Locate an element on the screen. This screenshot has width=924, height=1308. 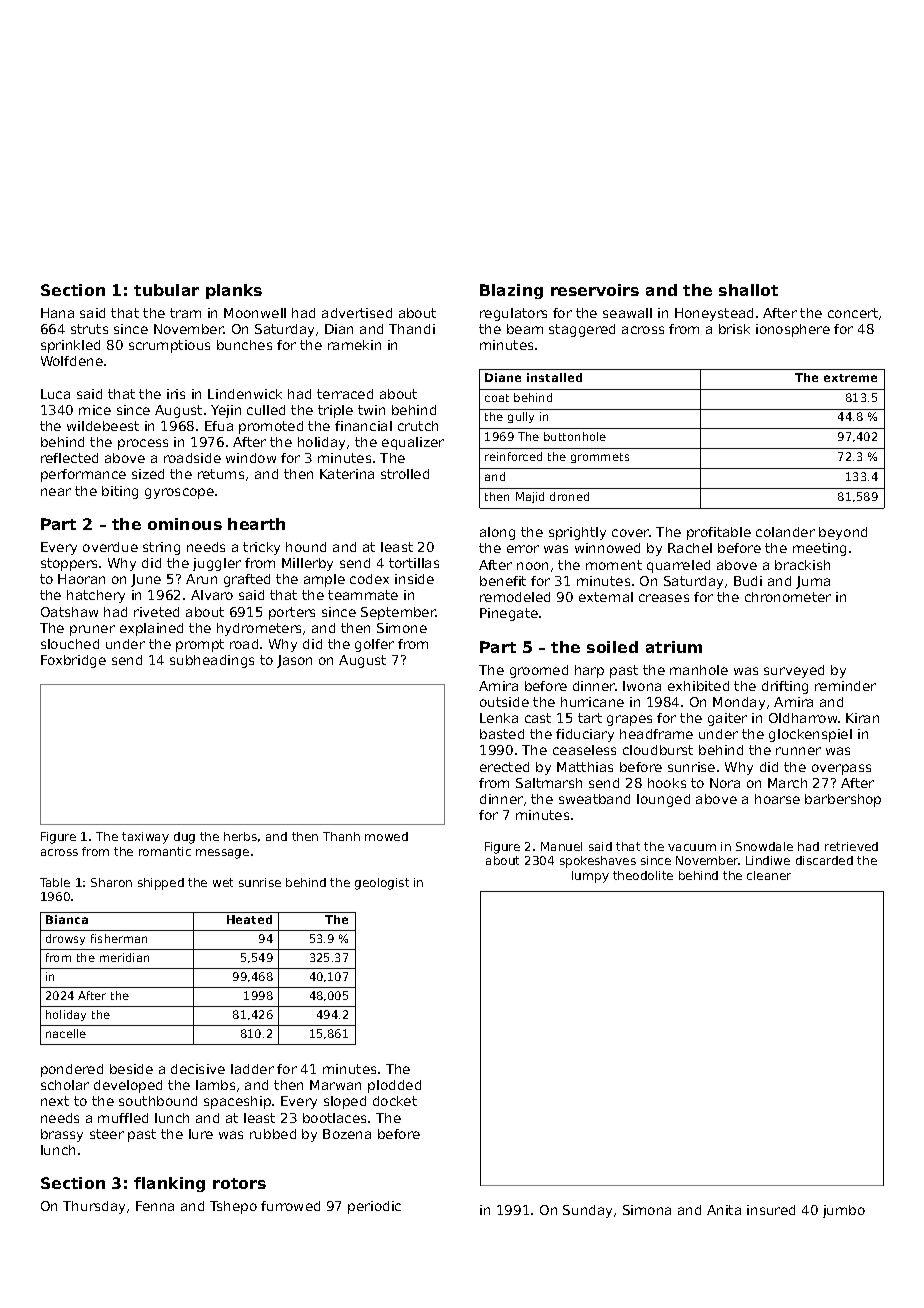
Oatshaw is located at coordinates (69, 612).
